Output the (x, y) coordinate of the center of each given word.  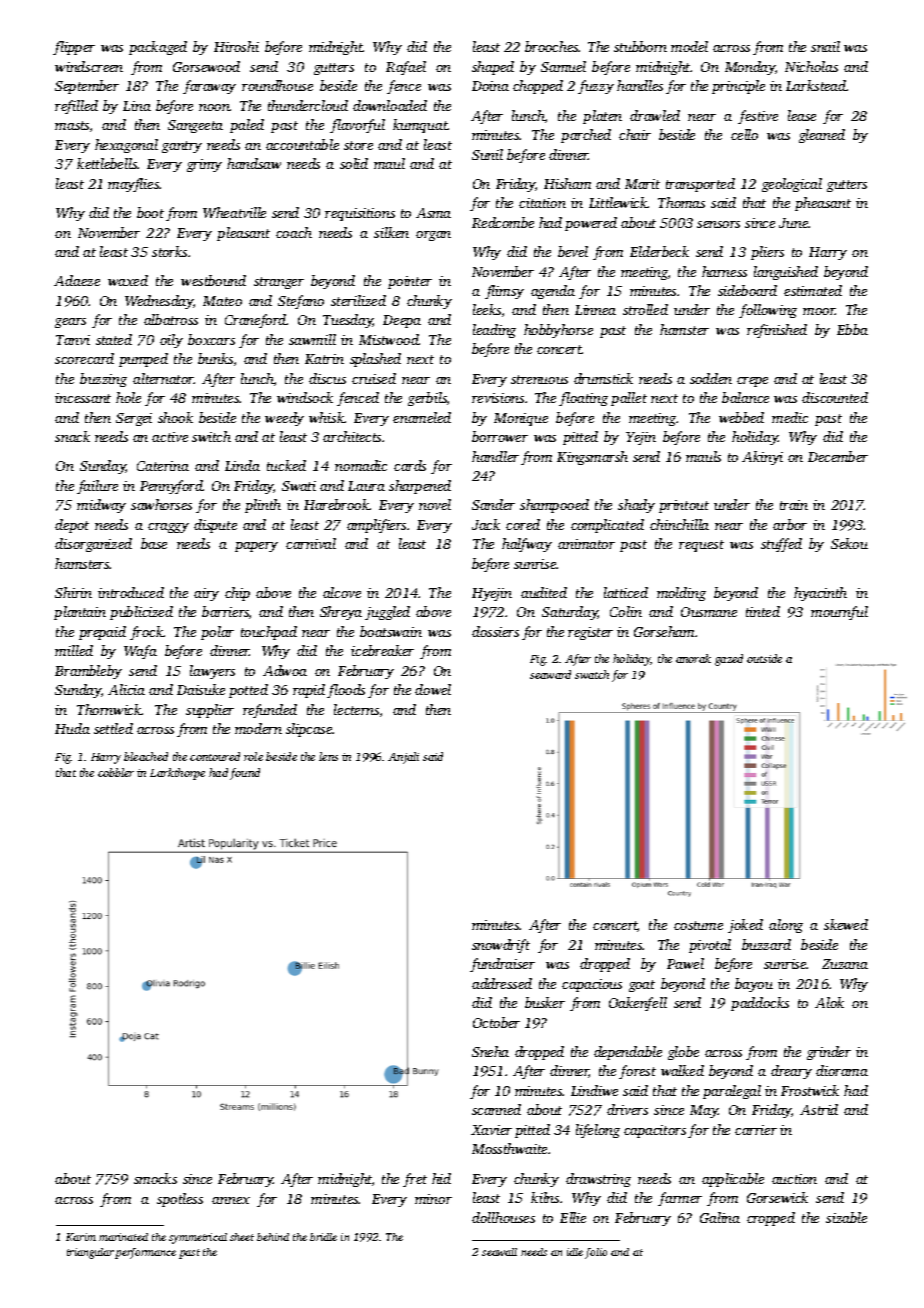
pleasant (243, 234)
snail (825, 46)
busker (545, 1002)
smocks (155, 1178)
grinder (829, 1053)
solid (354, 163)
